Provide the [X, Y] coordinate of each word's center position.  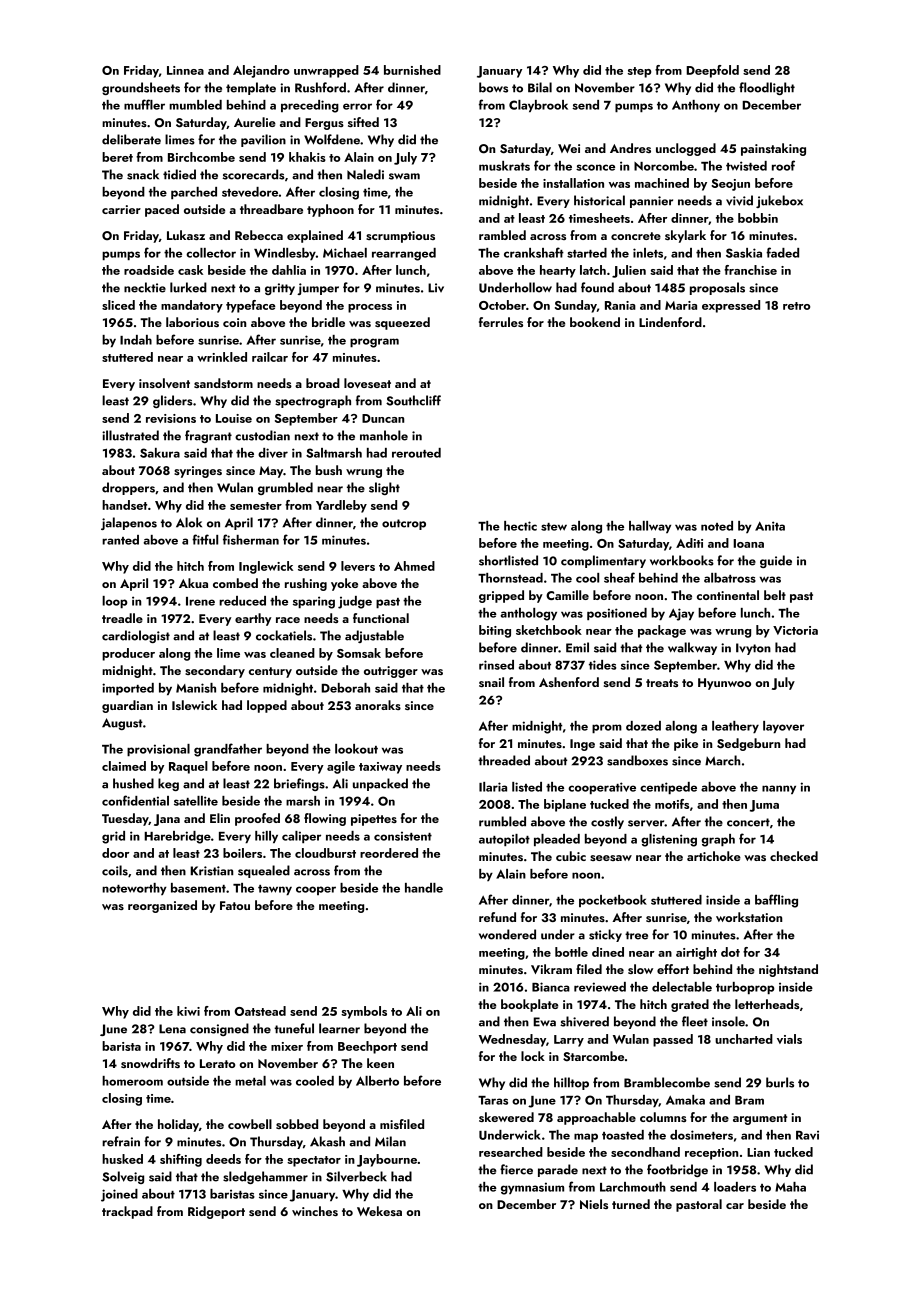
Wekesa [379, 1211]
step [639, 72]
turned [631, 1204]
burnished [412, 70]
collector [211, 253]
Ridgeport [216, 1212]
